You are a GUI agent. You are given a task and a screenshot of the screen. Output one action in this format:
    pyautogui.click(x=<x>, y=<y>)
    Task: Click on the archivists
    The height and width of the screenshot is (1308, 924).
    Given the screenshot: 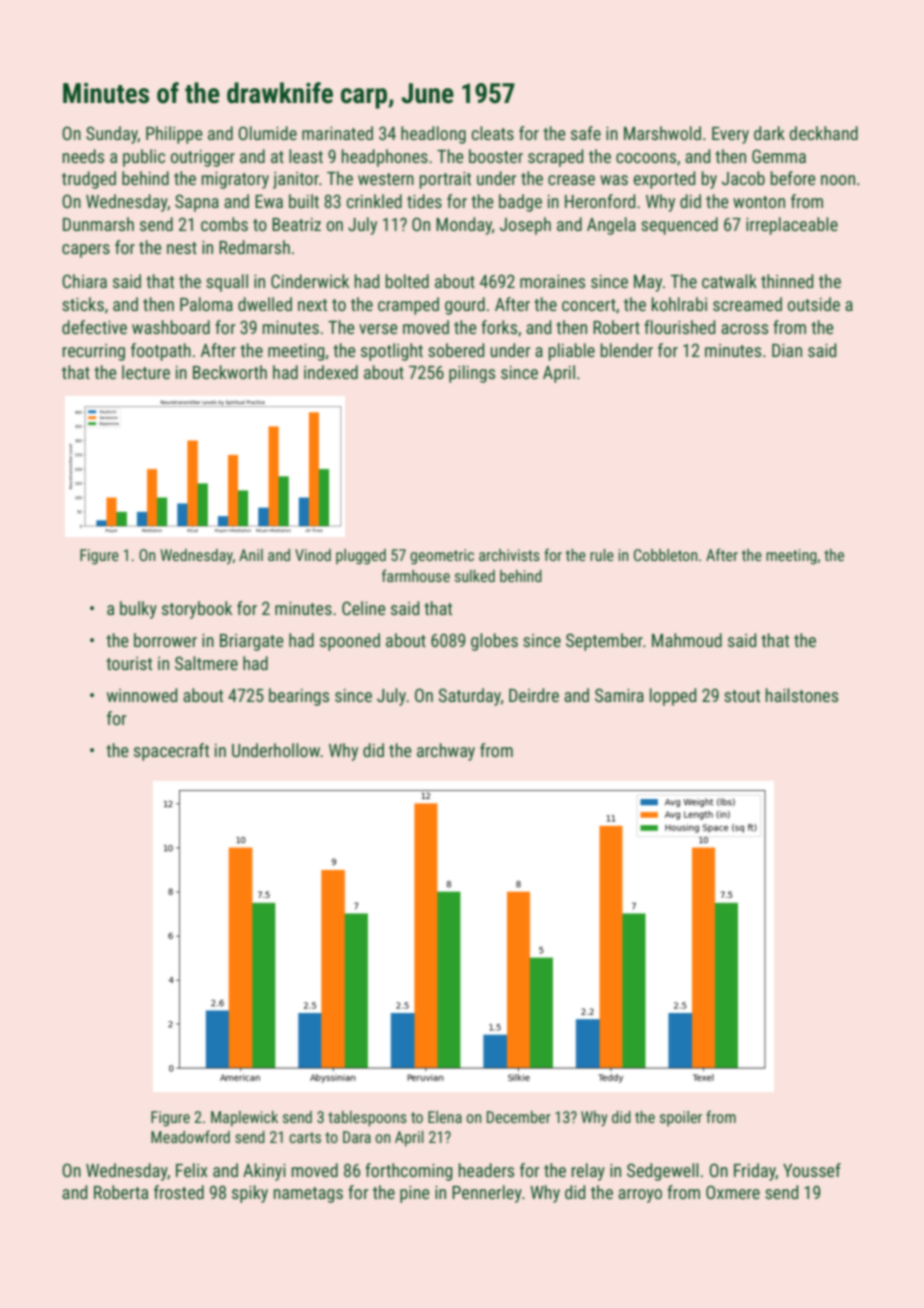 What is the action you would take?
    pyautogui.click(x=509, y=555)
